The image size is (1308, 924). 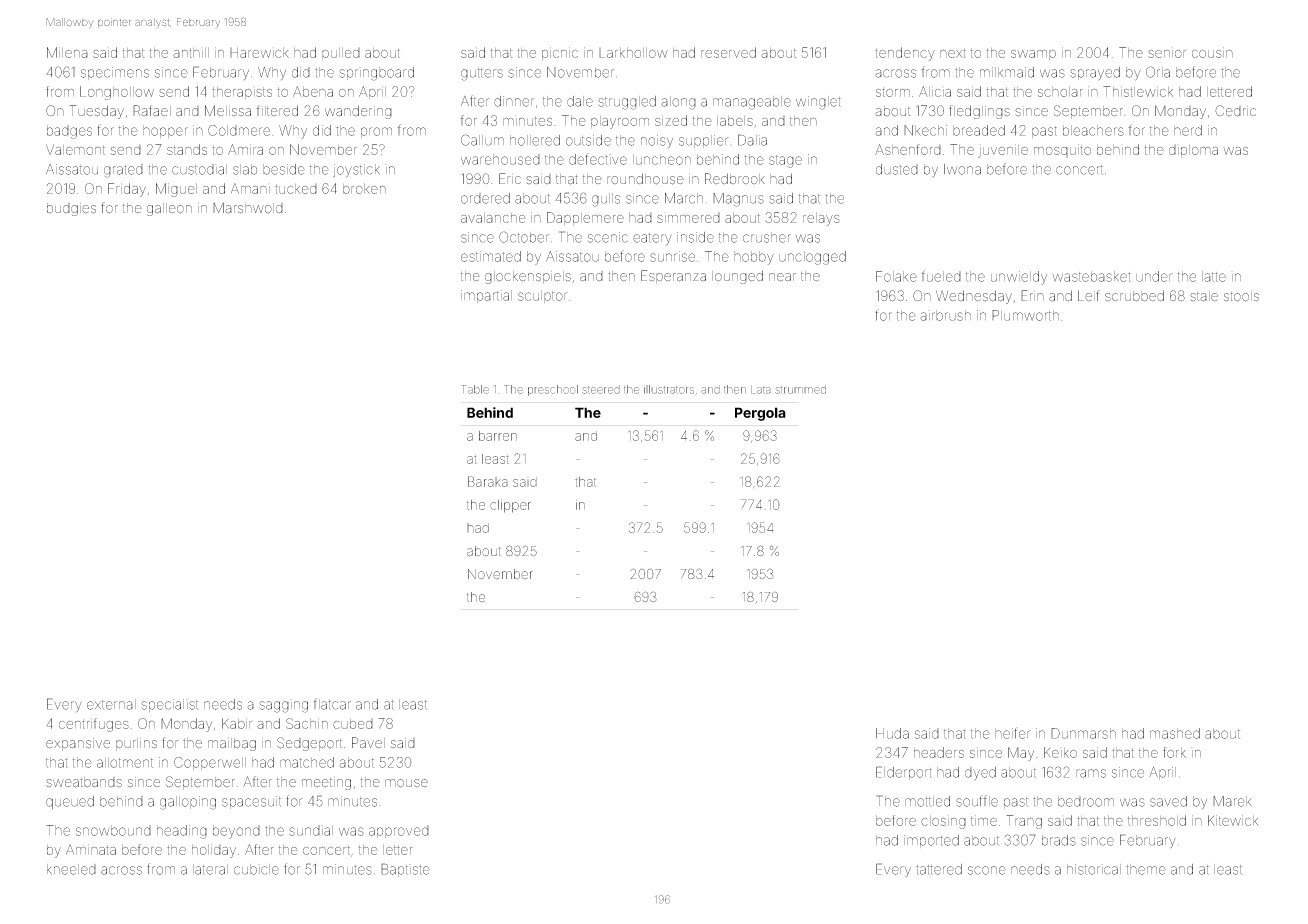 What do you see at coordinates (1013, 733) in the screenshot?
I see `heifer` at bounding box center [1013, 733].
